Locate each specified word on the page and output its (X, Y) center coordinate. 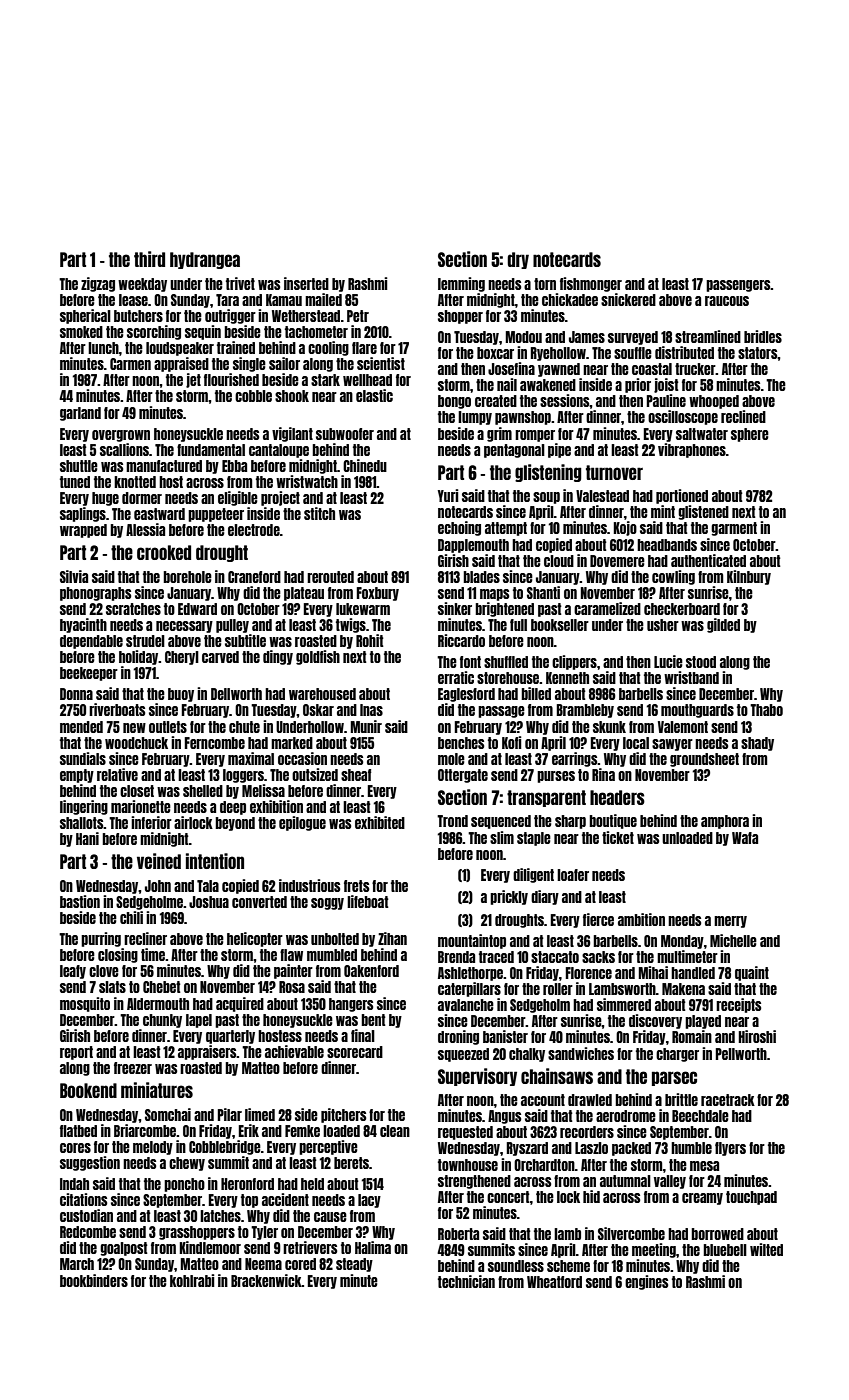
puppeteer (216, 515)
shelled (203, 791)
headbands (667, 545)
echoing (459, 528)
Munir (366, 726)
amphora (725, 822)
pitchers (343, 1115)
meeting (654, 1250)
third (149, 259)
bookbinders (94, 1280)
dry (518, 260)
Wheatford (554, 1282)
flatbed (78, 1131)
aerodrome (626, 1116)
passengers (738, 286)
